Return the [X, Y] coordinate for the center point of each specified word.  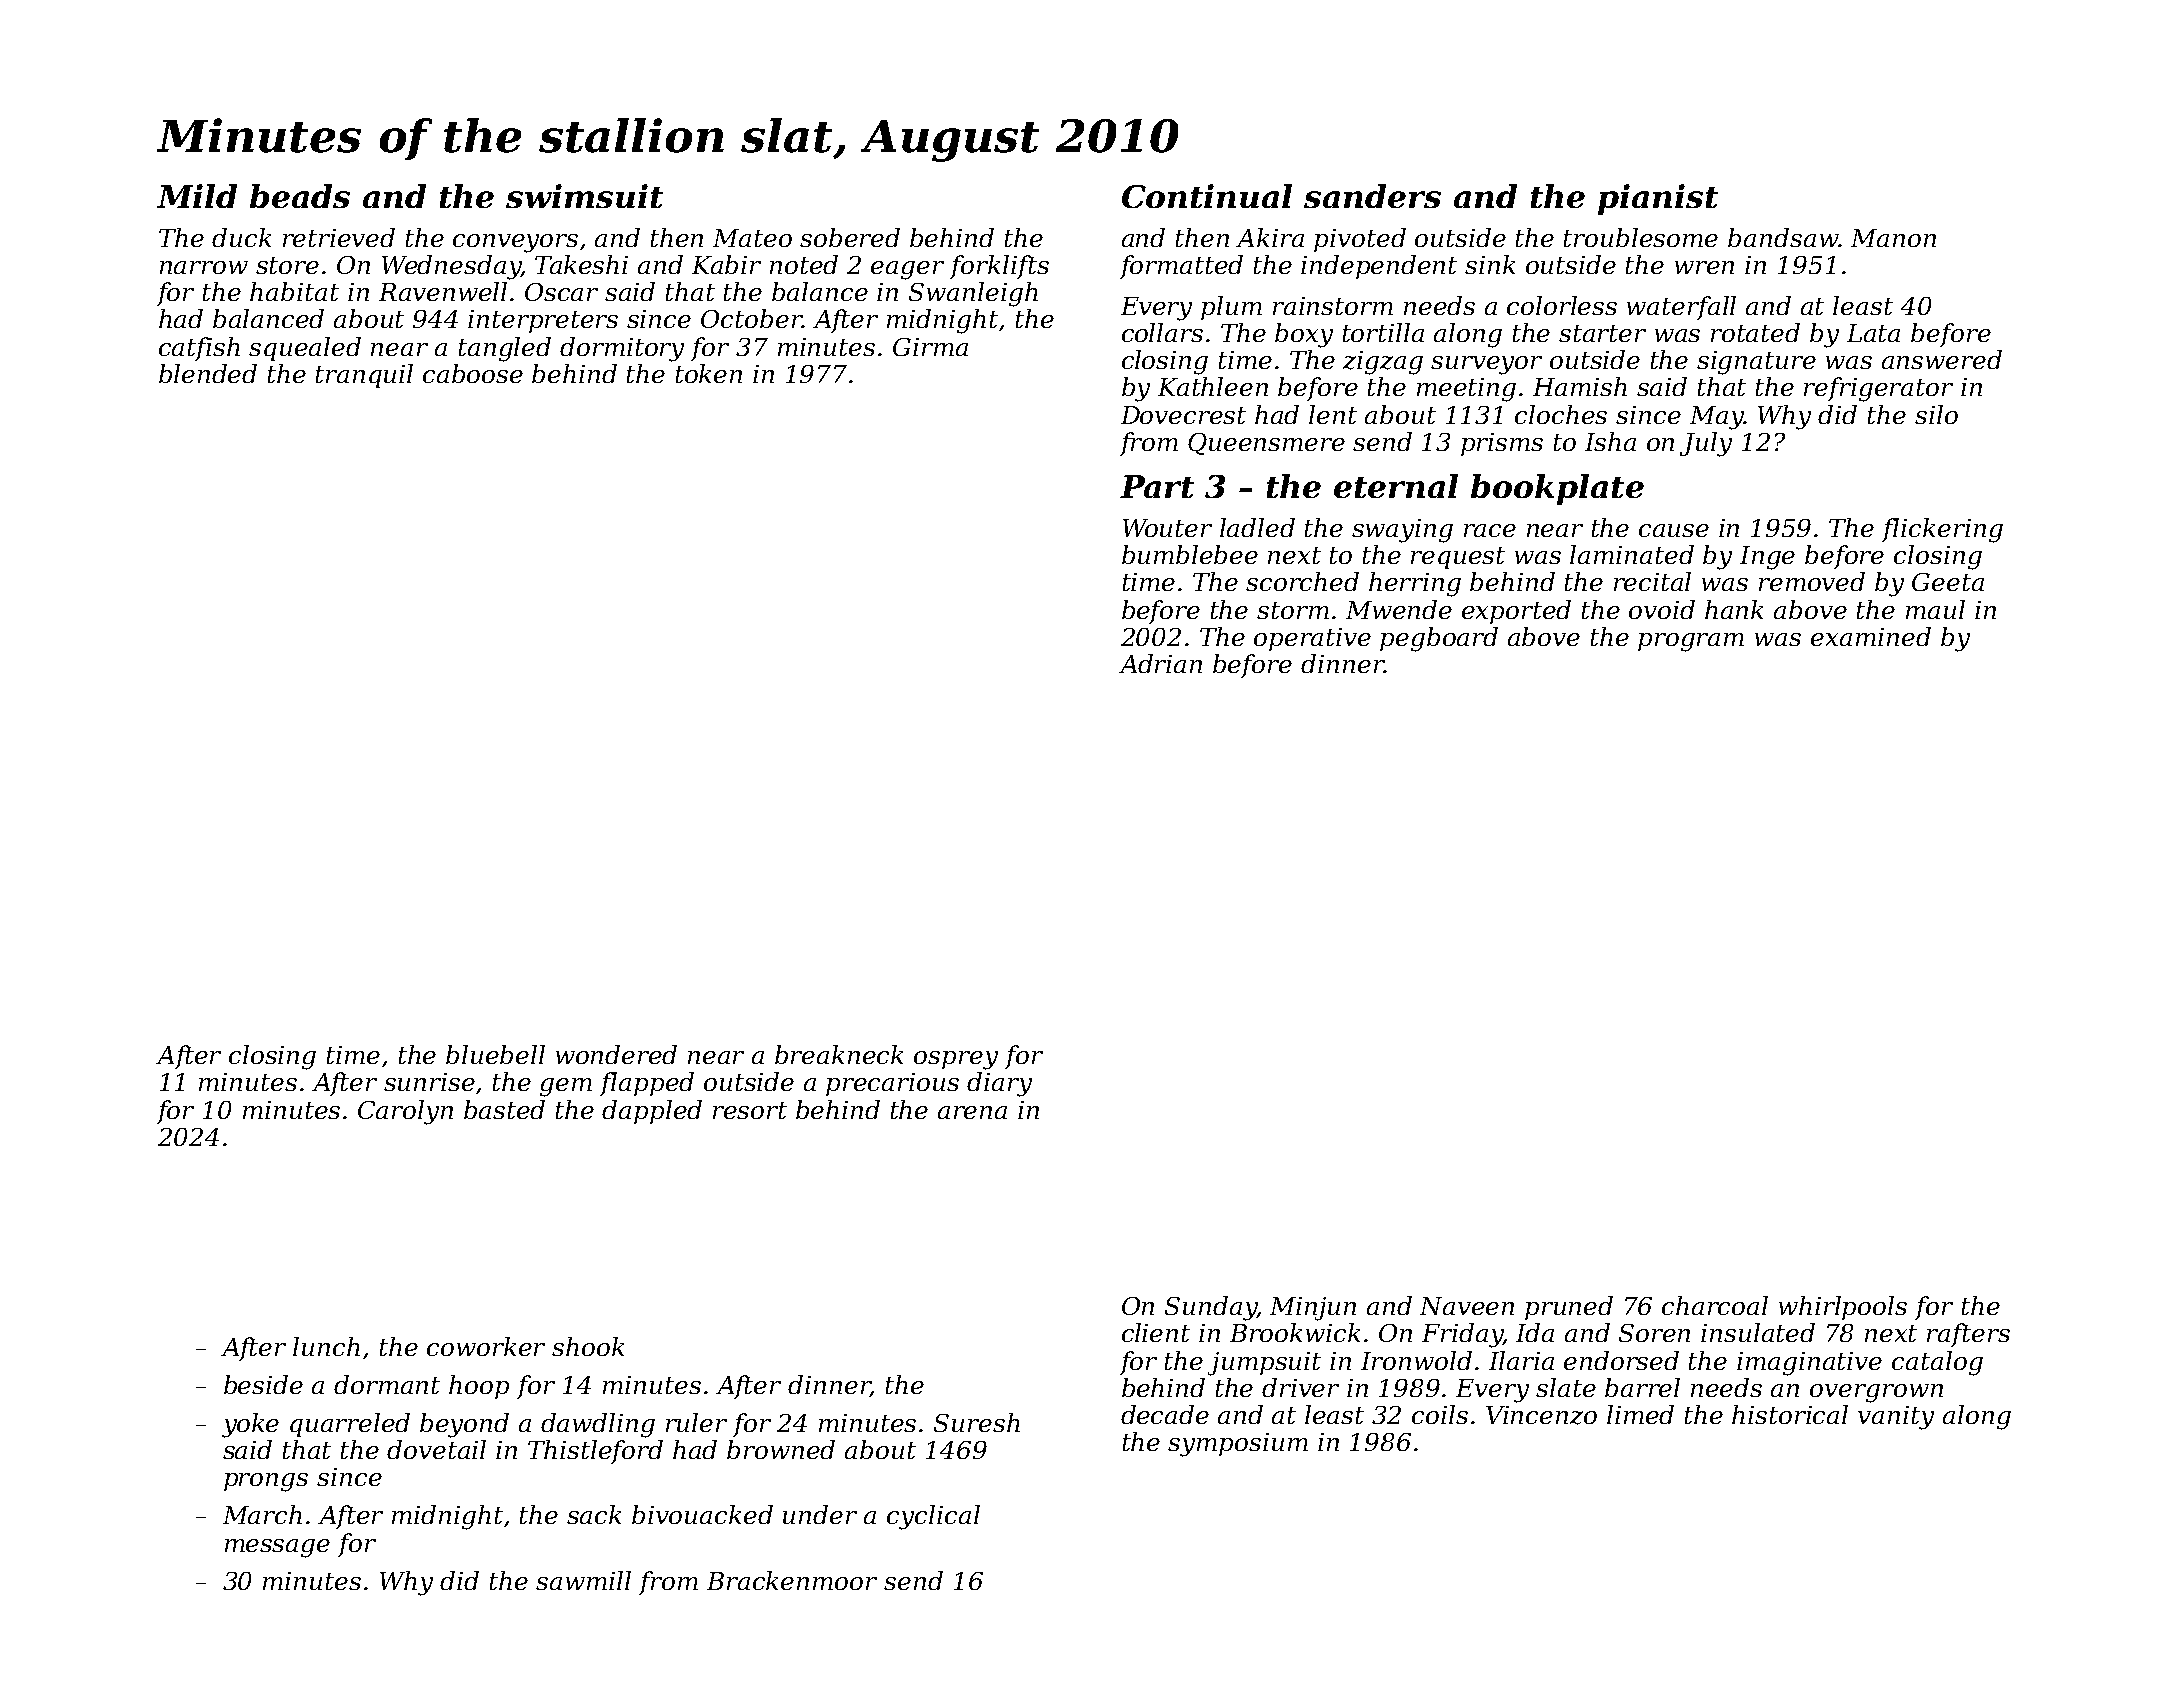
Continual [1207, 196]
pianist [1658, 199]
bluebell [495, 1054]
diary [999, 1084]
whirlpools [1843, 1308]
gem [566, 1087]
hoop [479, 1387]
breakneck [839, 1054]
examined [1871, 636]
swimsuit [584, 196]
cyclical [933, 1517]
